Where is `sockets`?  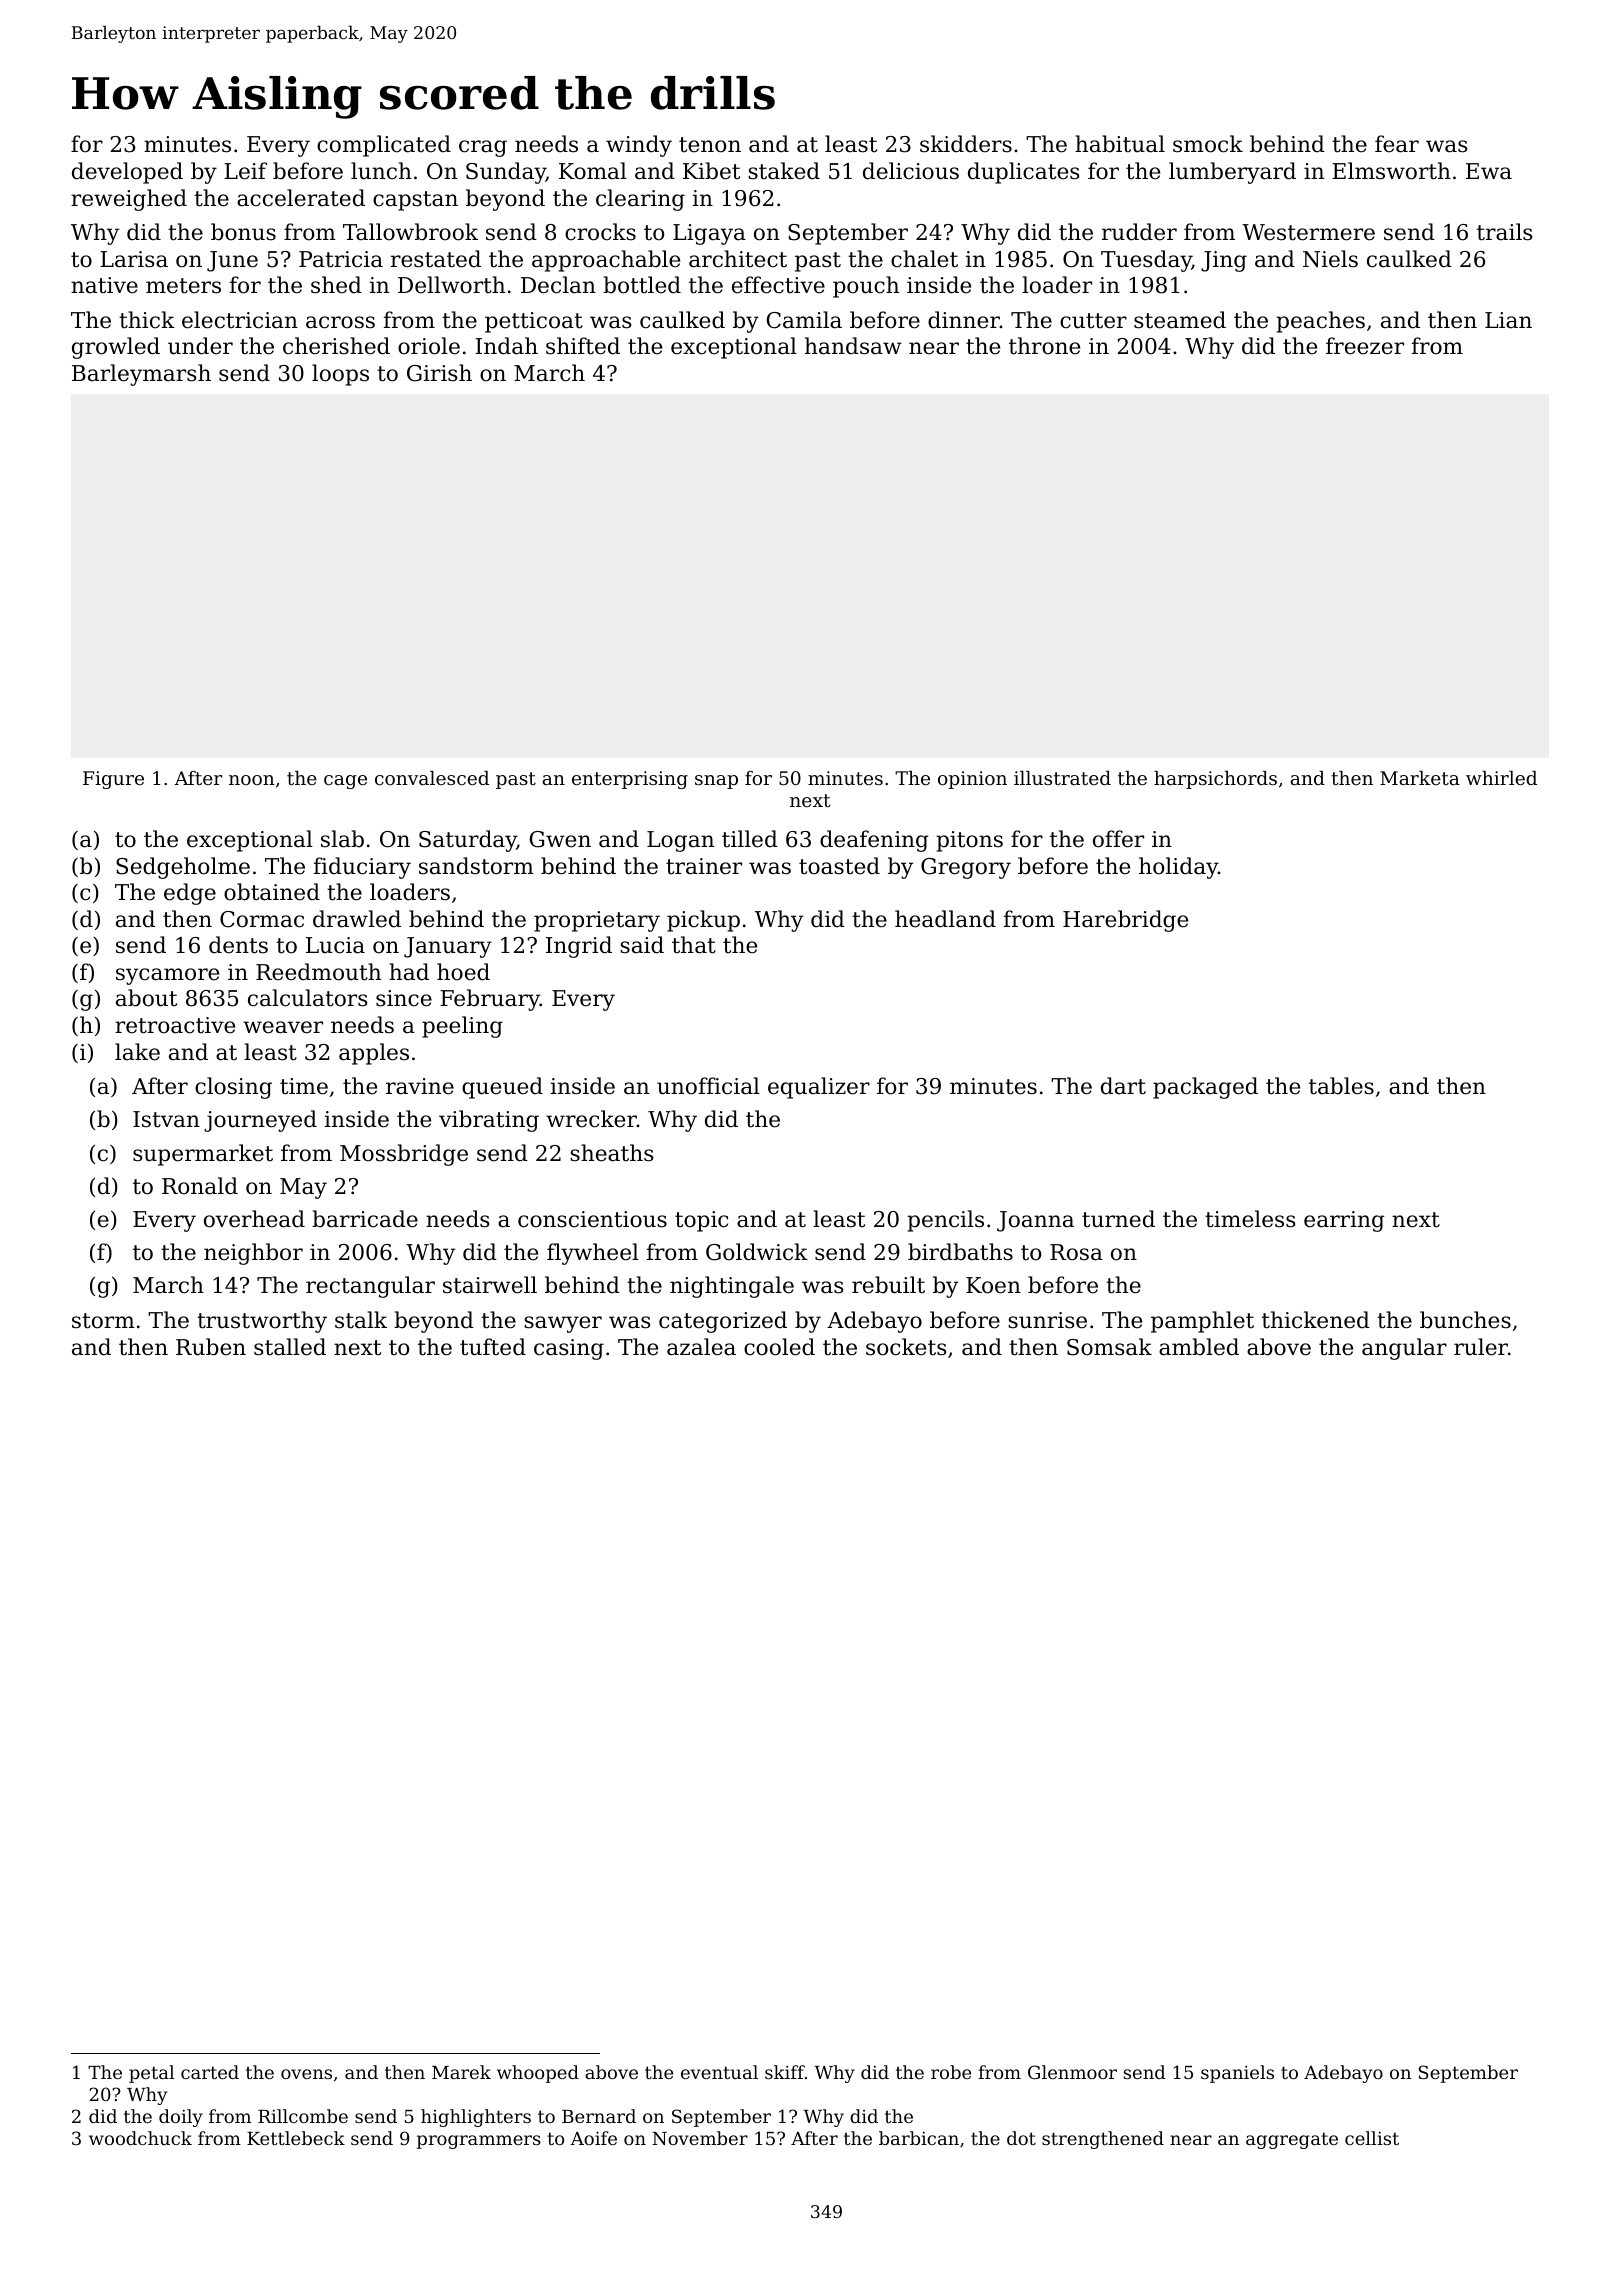 sockets is located at coordinates (906, 1347).
